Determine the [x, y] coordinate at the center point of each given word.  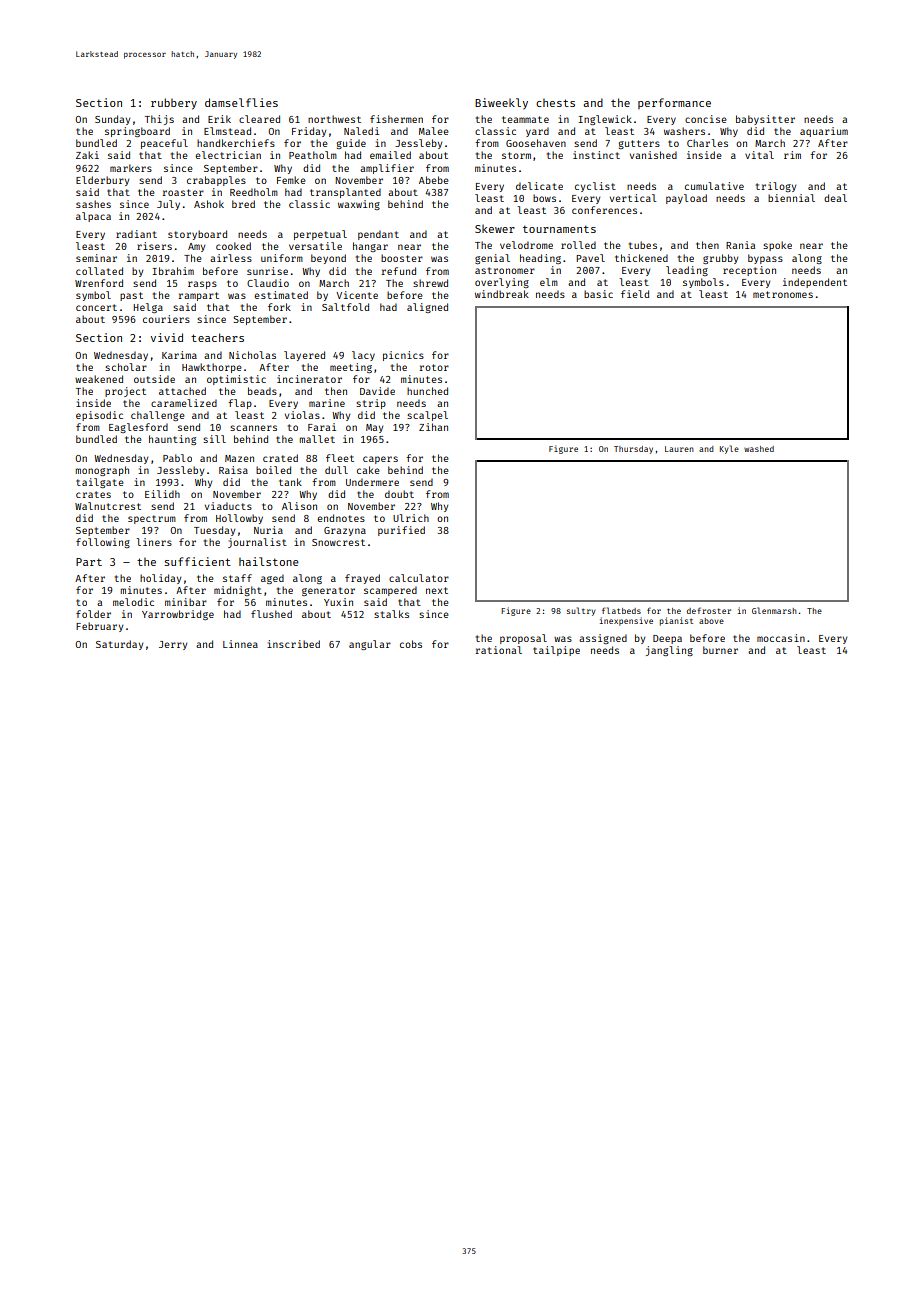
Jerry [173, 645]
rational [499, 650]
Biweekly [501, 104]
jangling [669, 651]
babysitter [765, 120]
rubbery [174, 104]
